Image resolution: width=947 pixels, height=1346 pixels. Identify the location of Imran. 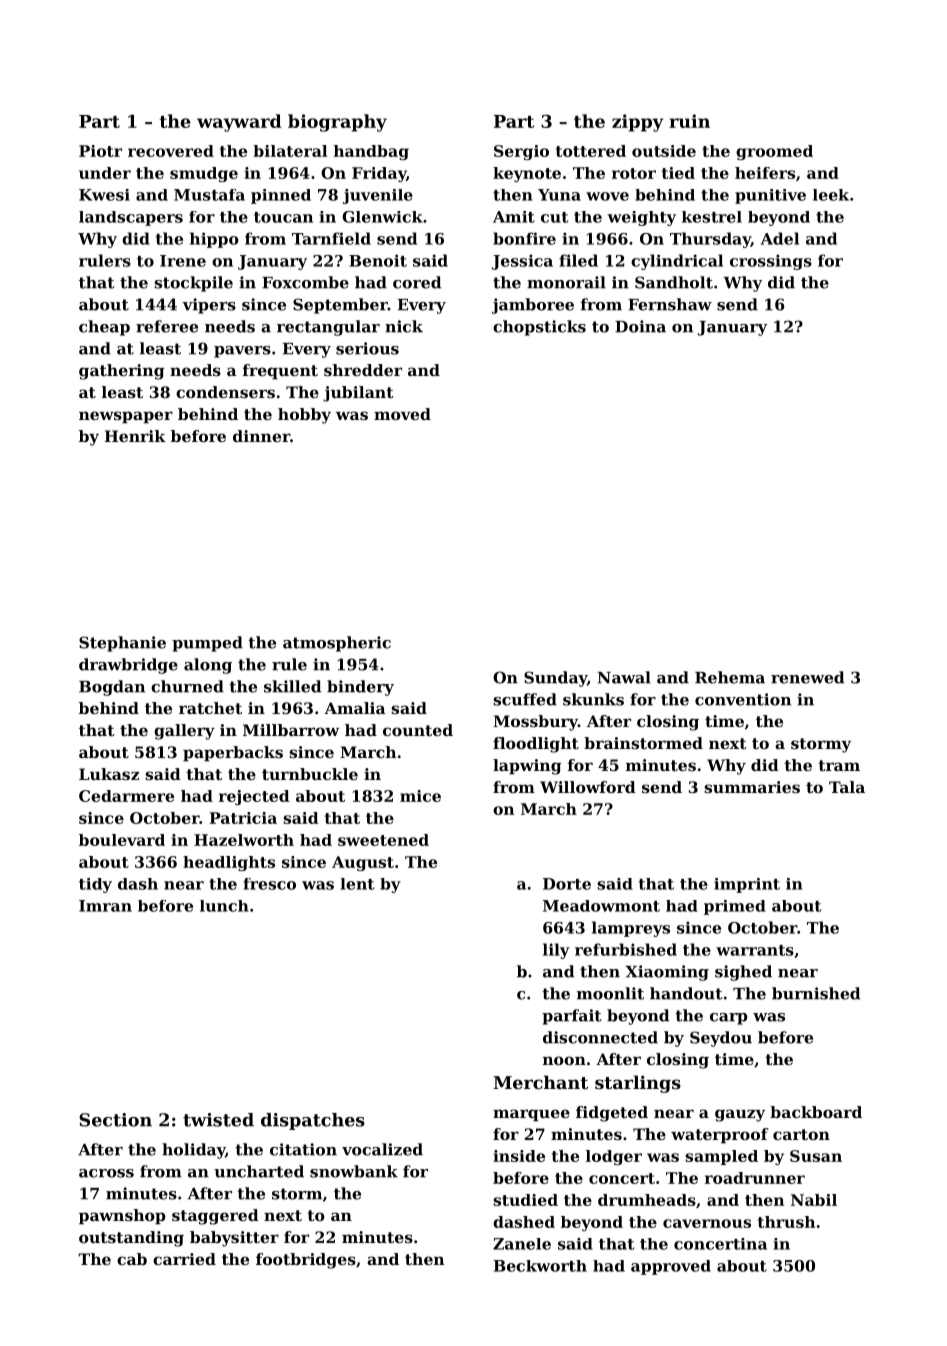
(105, 906).
